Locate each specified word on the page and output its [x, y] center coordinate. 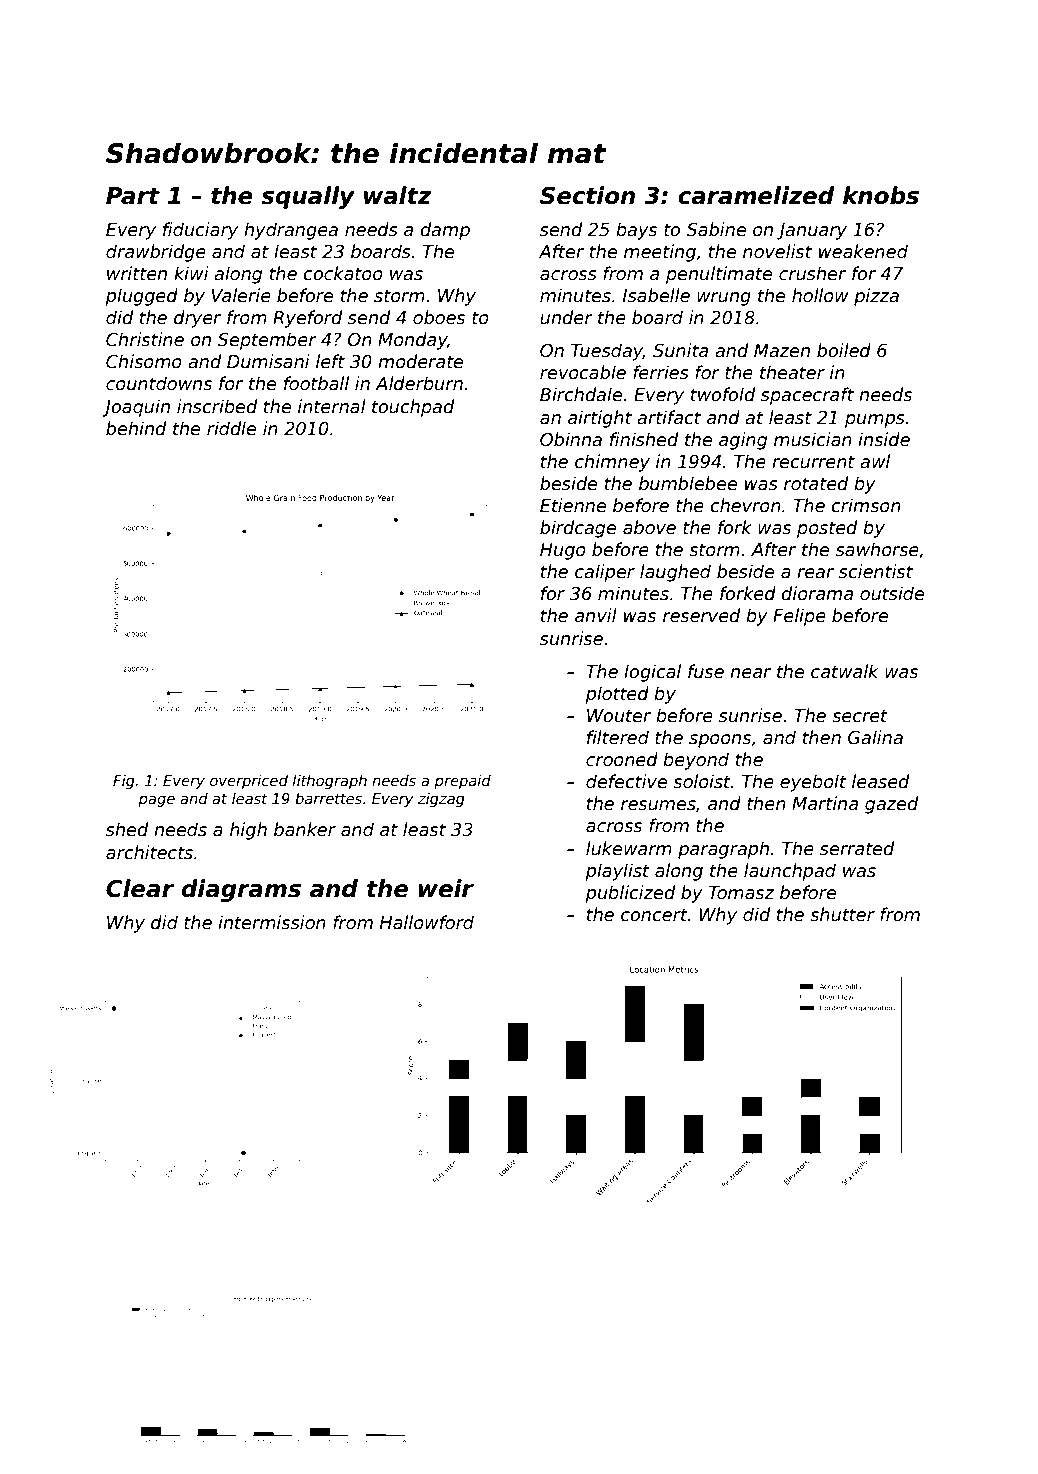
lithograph [330, 782]
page [156, 801]
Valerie [241, 295]
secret [860, 716]
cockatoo [343, 273]
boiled [844, 350]
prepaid [462, 782]
